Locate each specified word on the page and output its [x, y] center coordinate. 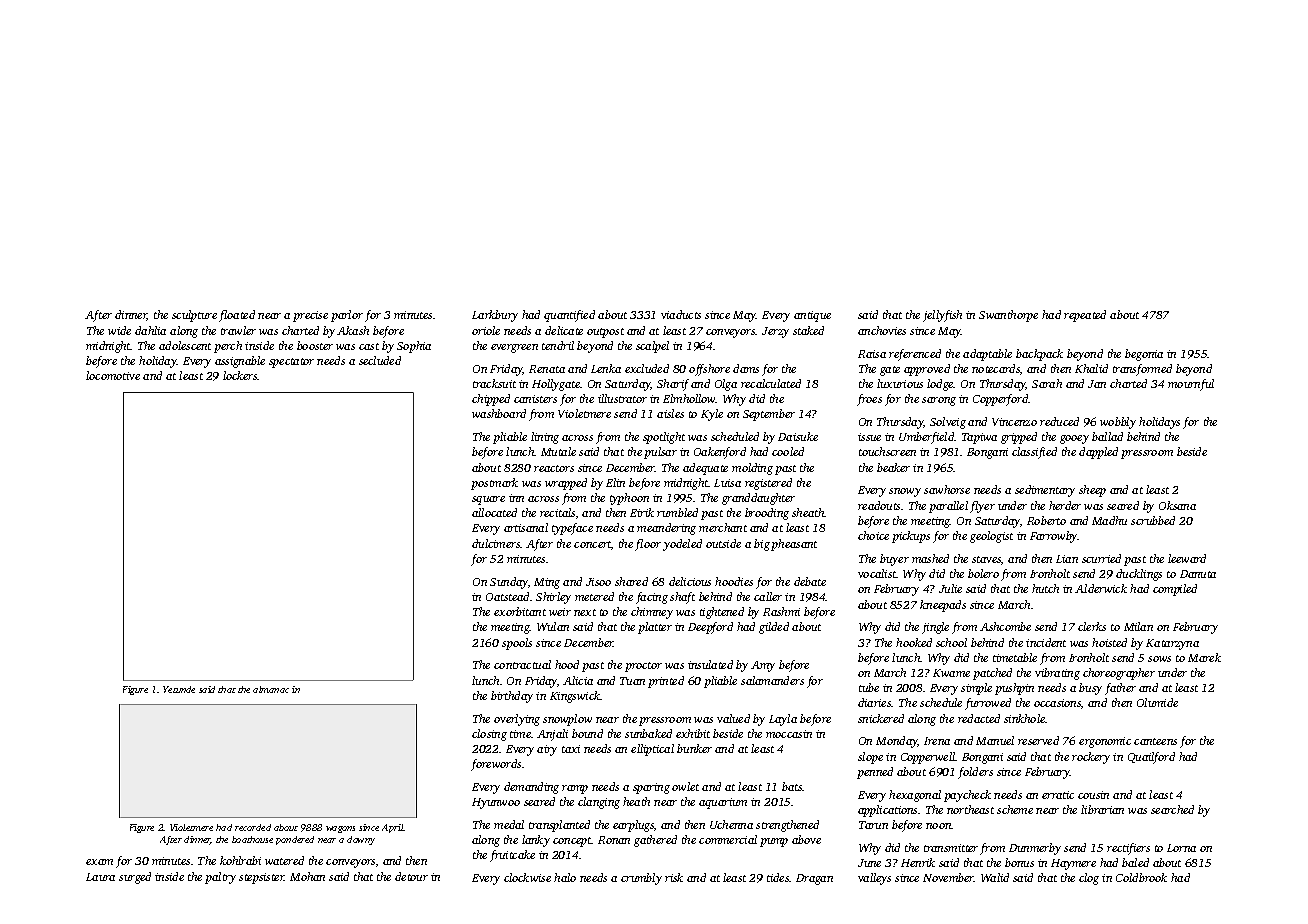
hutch [1045, 588]
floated [237, 316]
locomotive [113, 375]
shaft [682, 598]
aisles [670, 413]
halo [565, 877]
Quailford [1151, 758]
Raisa [872, 354]
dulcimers [496, 543]
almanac [271, 689]
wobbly [1118, 423]
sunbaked [648, 733]
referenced [915, 355]
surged [135, 878]
